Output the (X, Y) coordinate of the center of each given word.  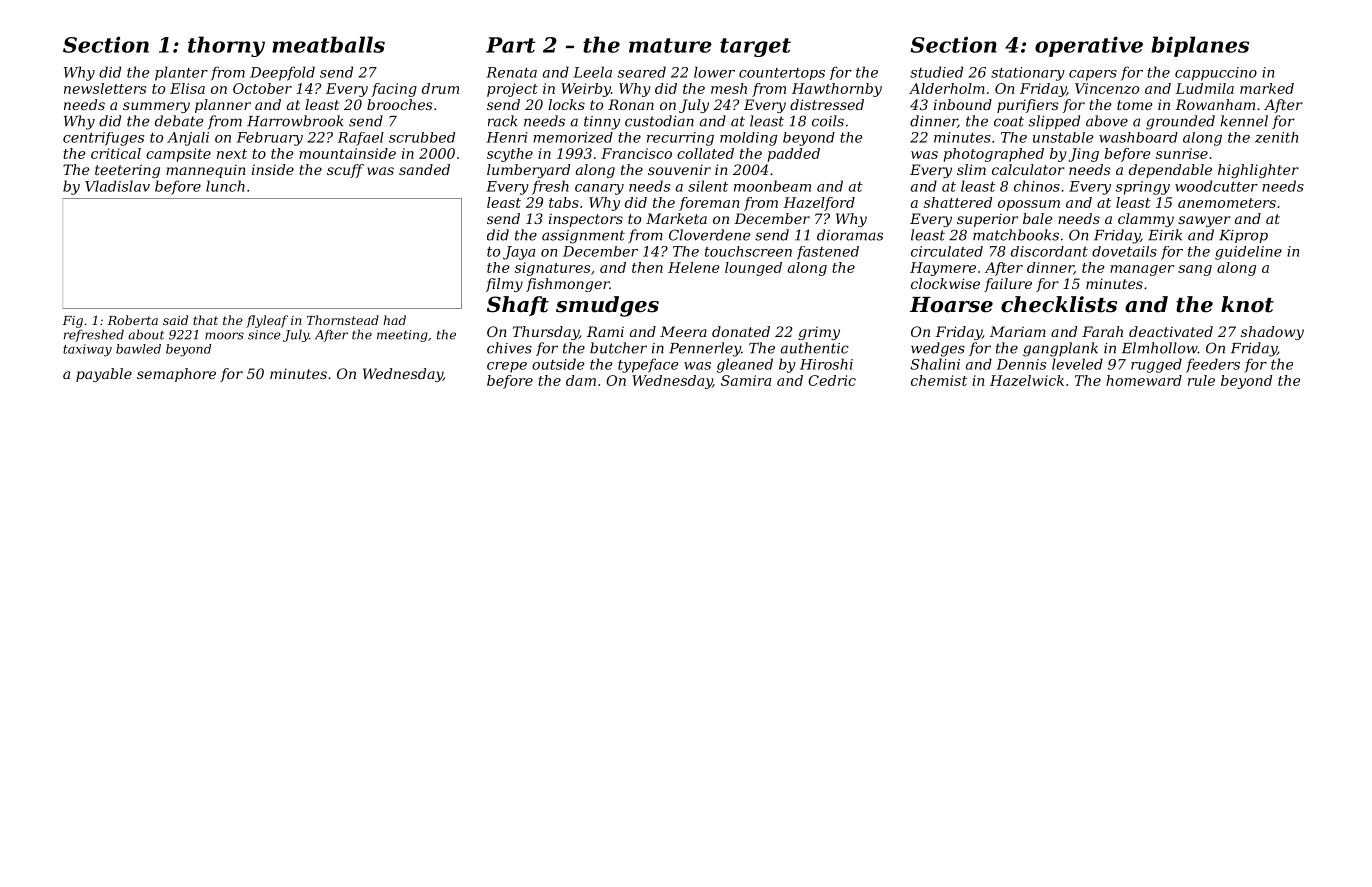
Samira (746, 380)
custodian (659, 121)
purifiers (1027, 106)
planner (223, 106)
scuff (345, 171)
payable (104, 375)
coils (828, 121)
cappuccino (1216, 74)
